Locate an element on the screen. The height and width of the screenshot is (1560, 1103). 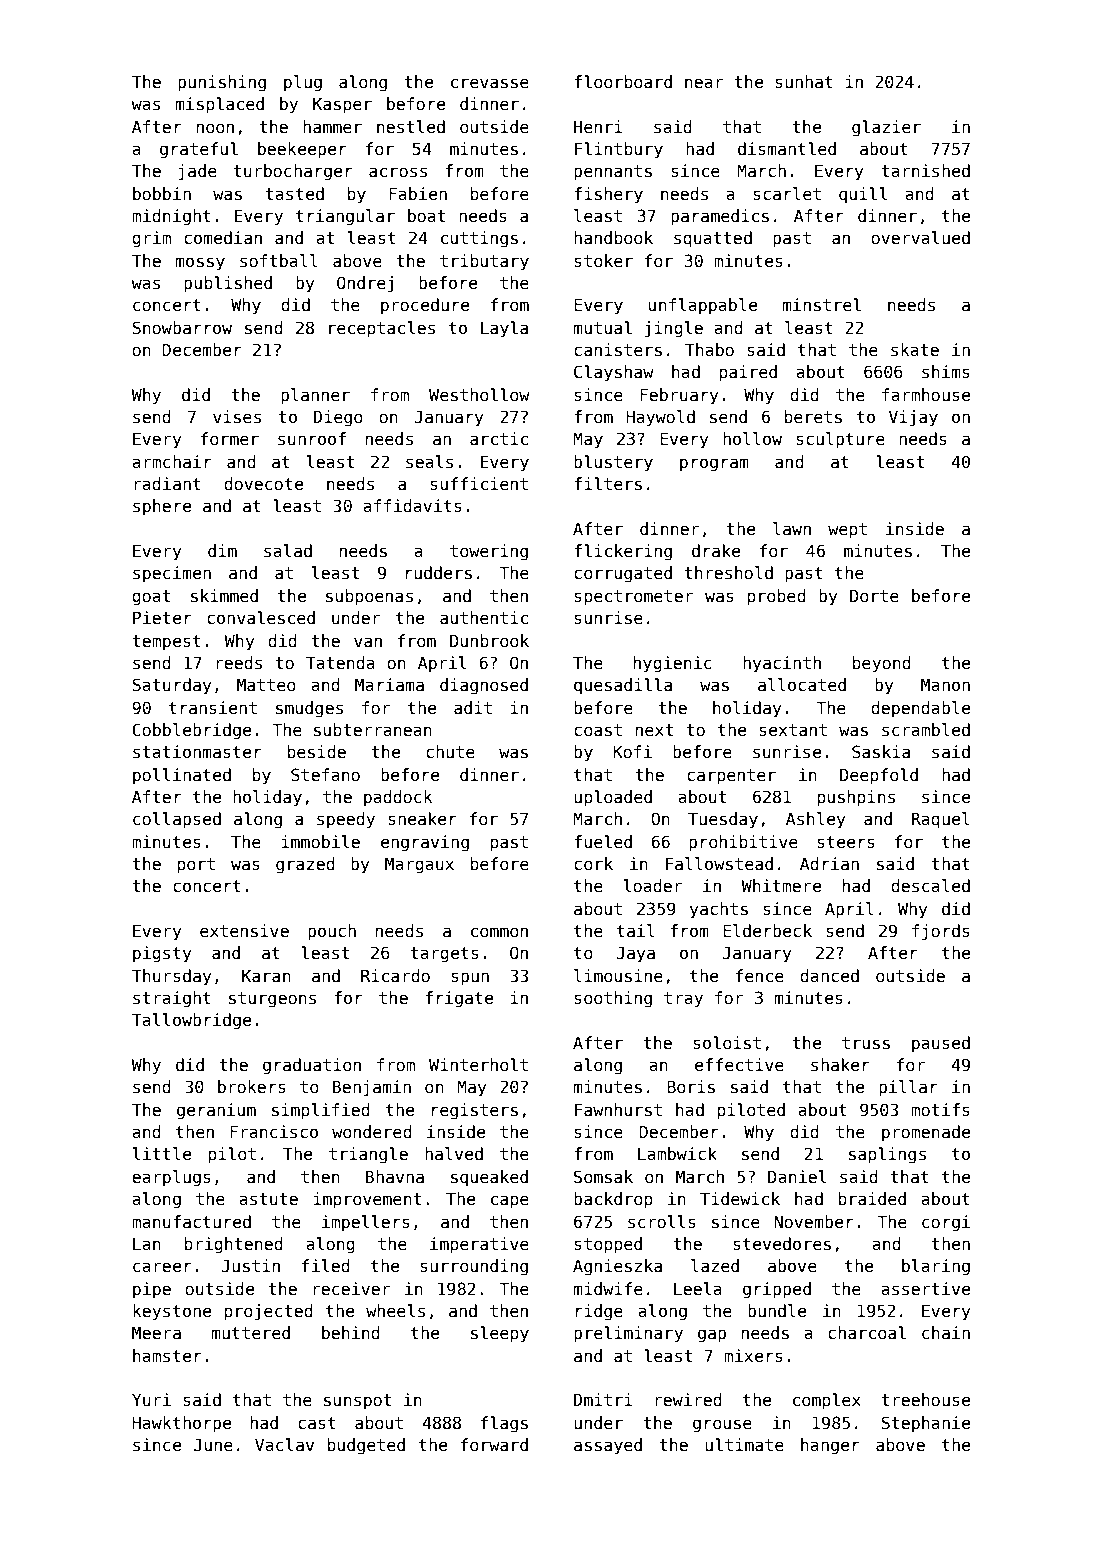
glazier is located at coordinates (886, 128).
